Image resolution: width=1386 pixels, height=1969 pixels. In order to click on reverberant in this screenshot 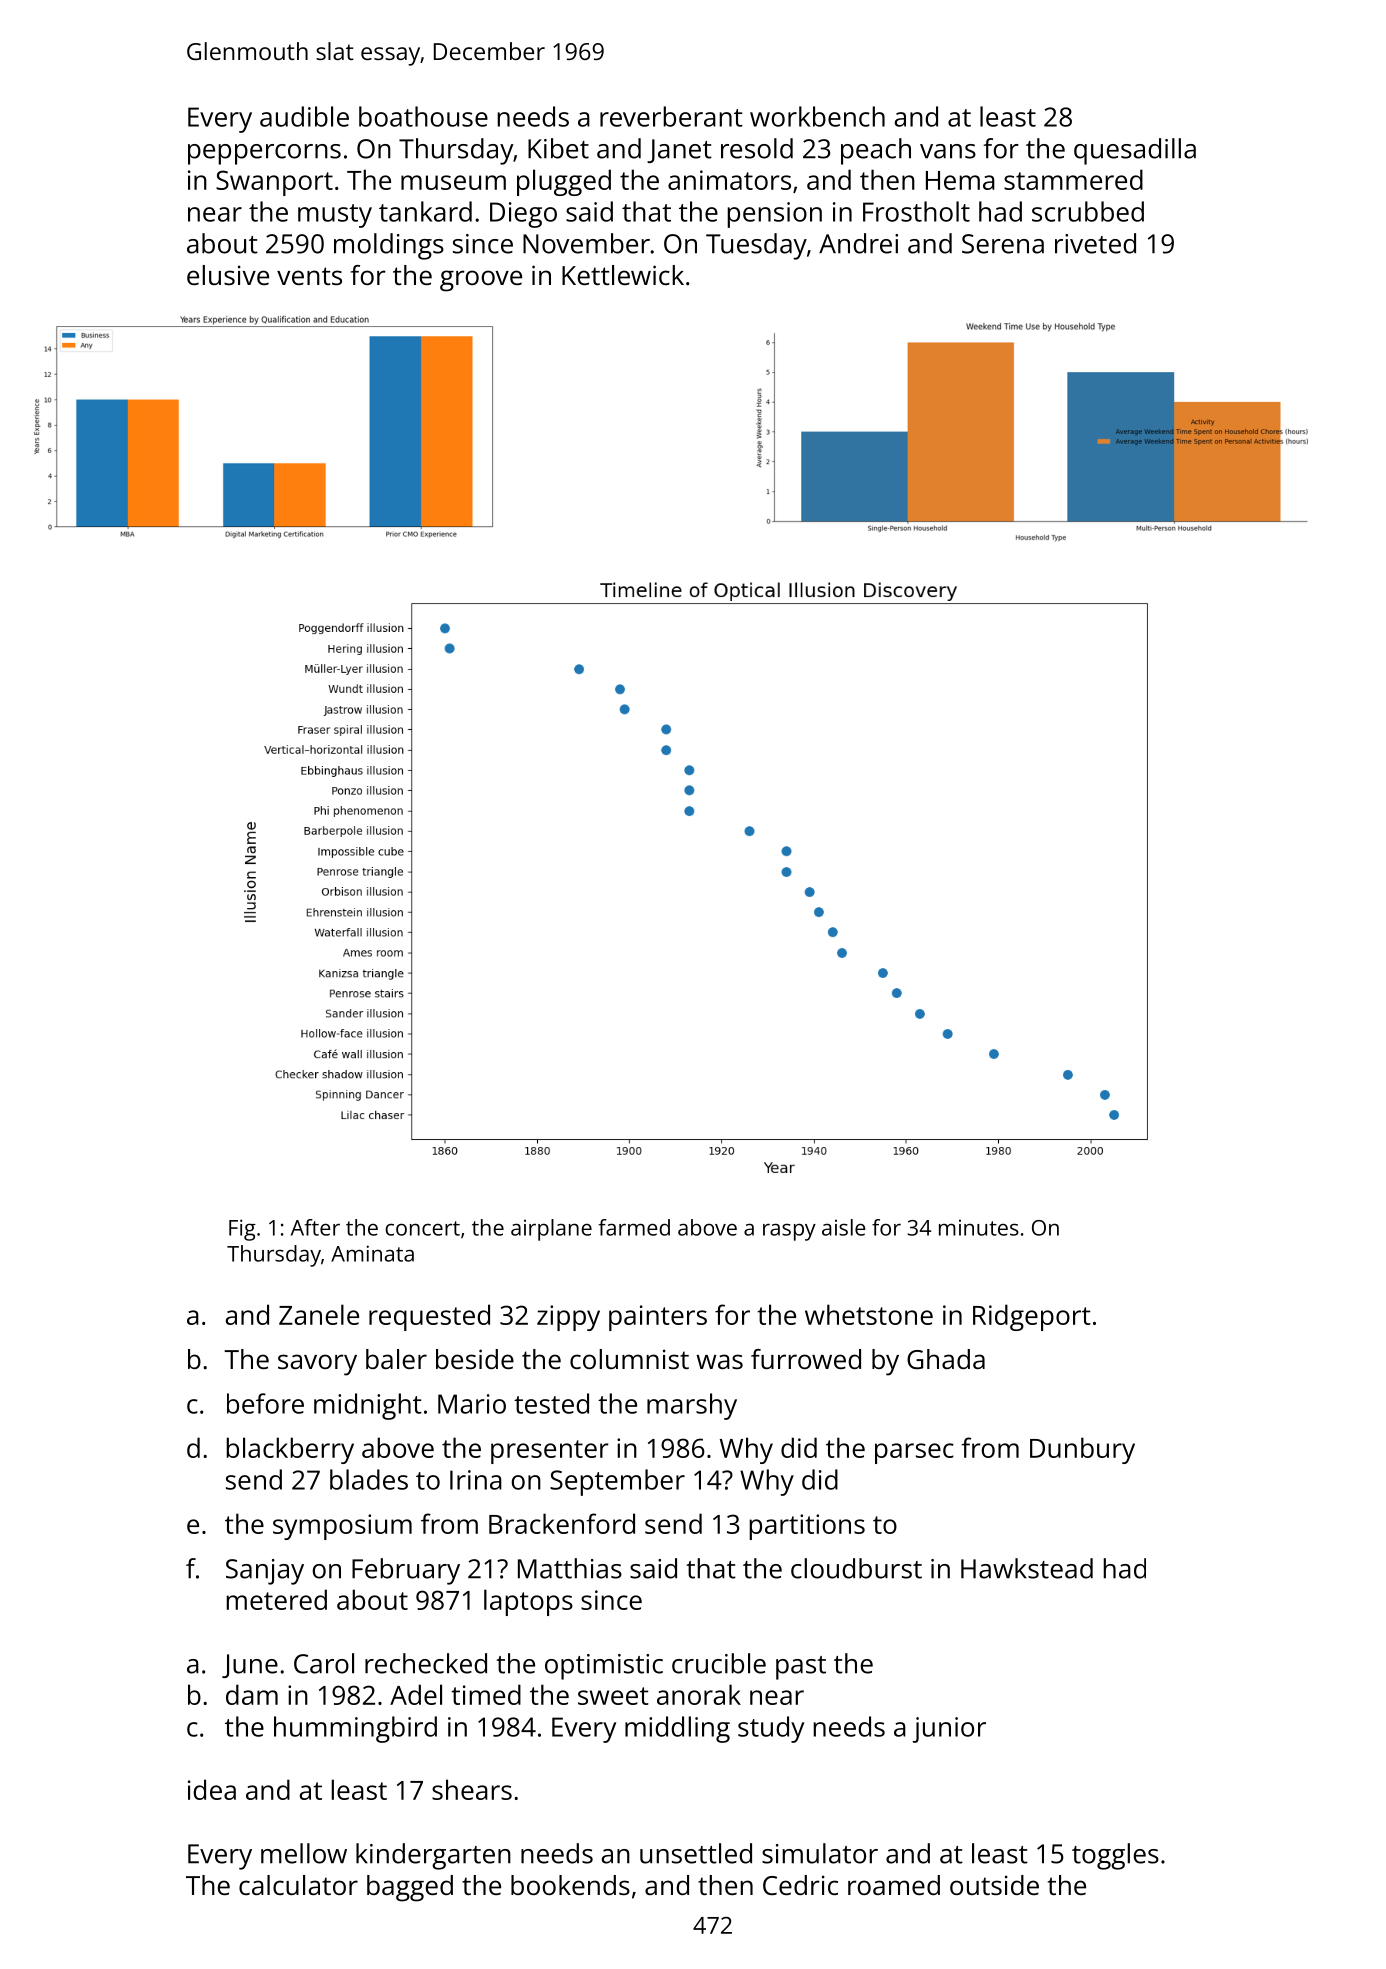, I will do `click(671, 116)`.
